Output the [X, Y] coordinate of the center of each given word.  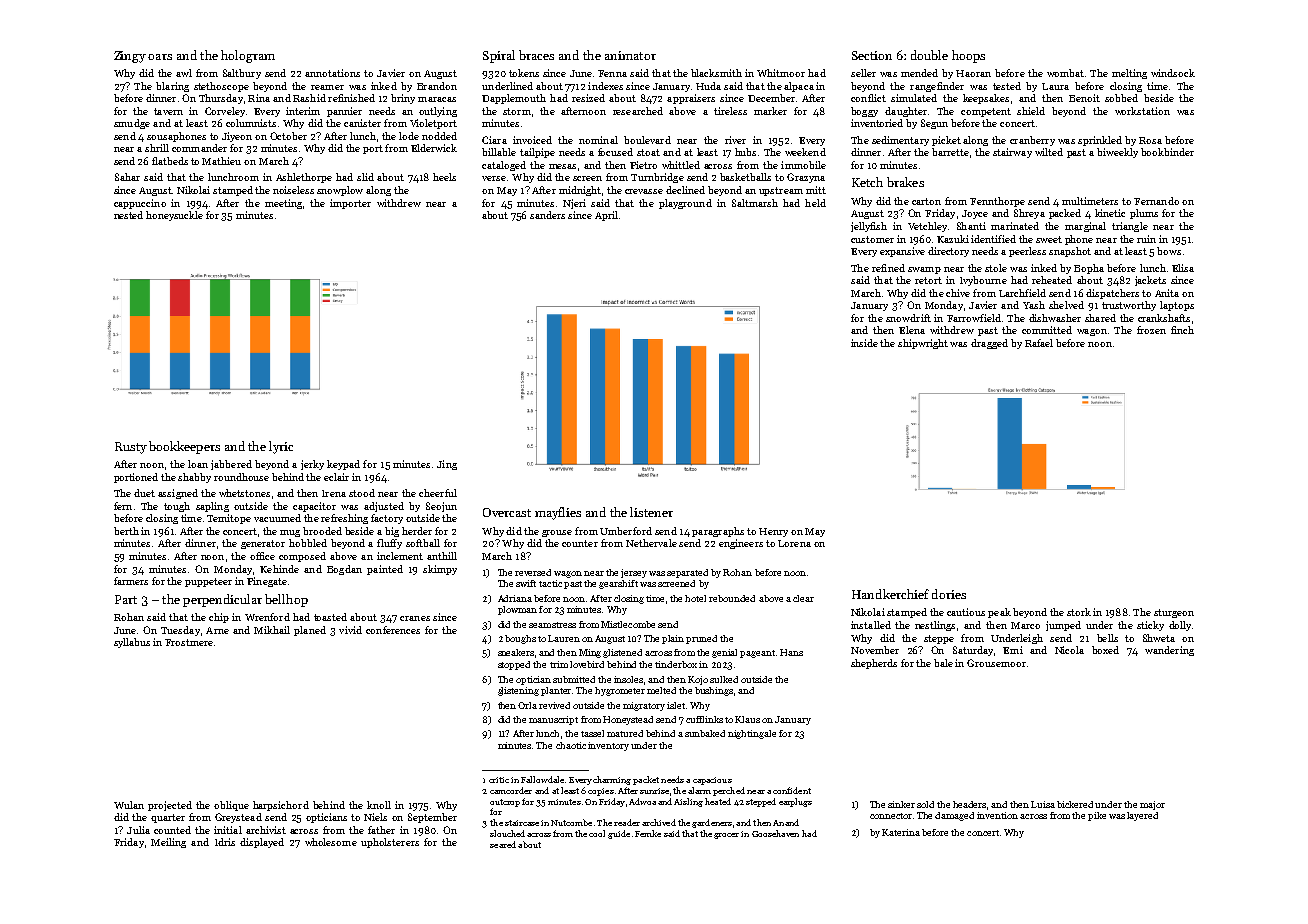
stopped [514, 665]
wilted [1049, 152]
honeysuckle [174, 216]
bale [943, 663]
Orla [527, 705]
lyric [281, 447]
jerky [312, 465]
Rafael [1039, 343]
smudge [132, 124]
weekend [805, 152]
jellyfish [869, 227]
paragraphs [718, 532]
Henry [773, 532]
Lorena [794, 543]
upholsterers [390, 843]
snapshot [1070, 252]
